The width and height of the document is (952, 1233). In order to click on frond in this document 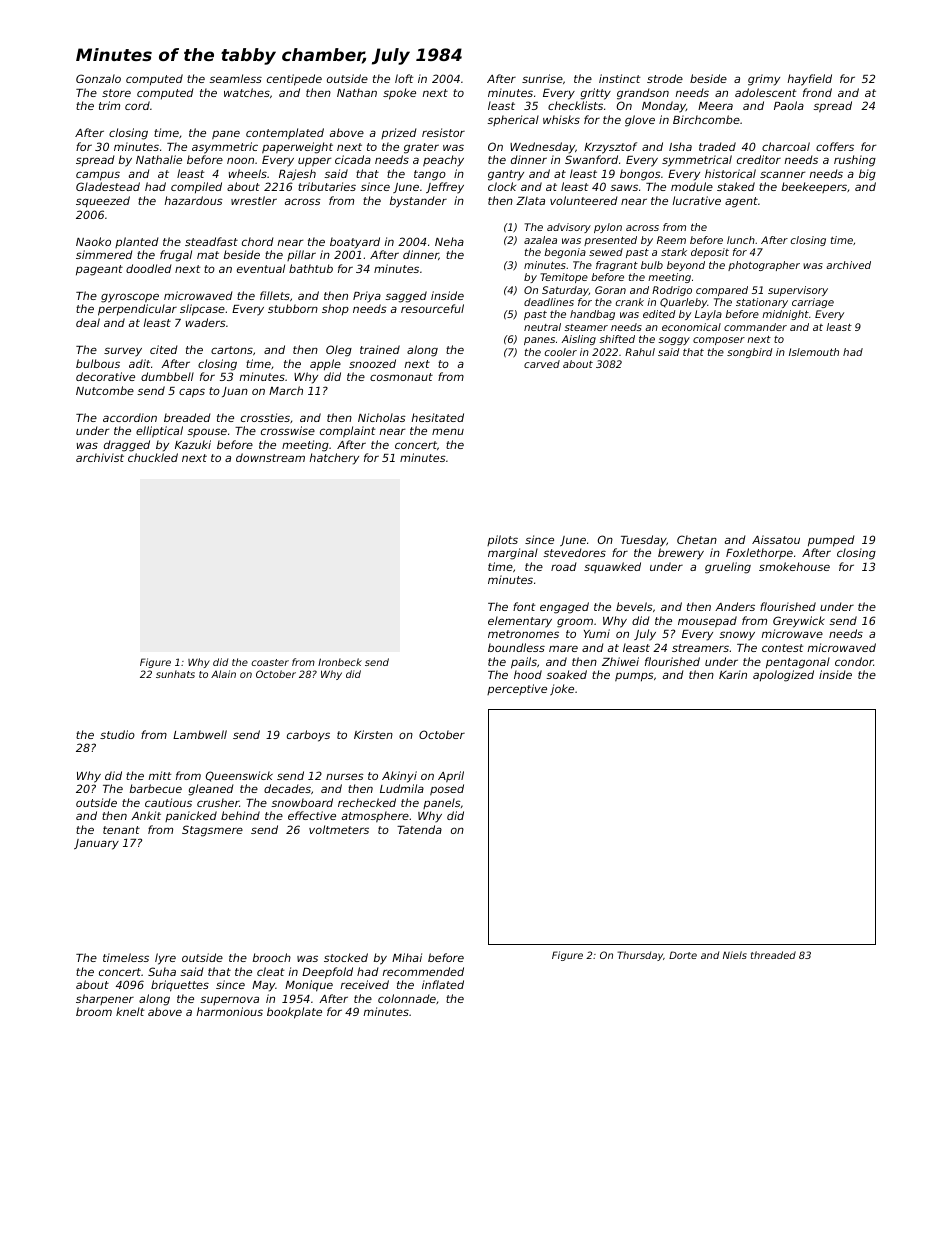, I will do `click(817, 92)`.
